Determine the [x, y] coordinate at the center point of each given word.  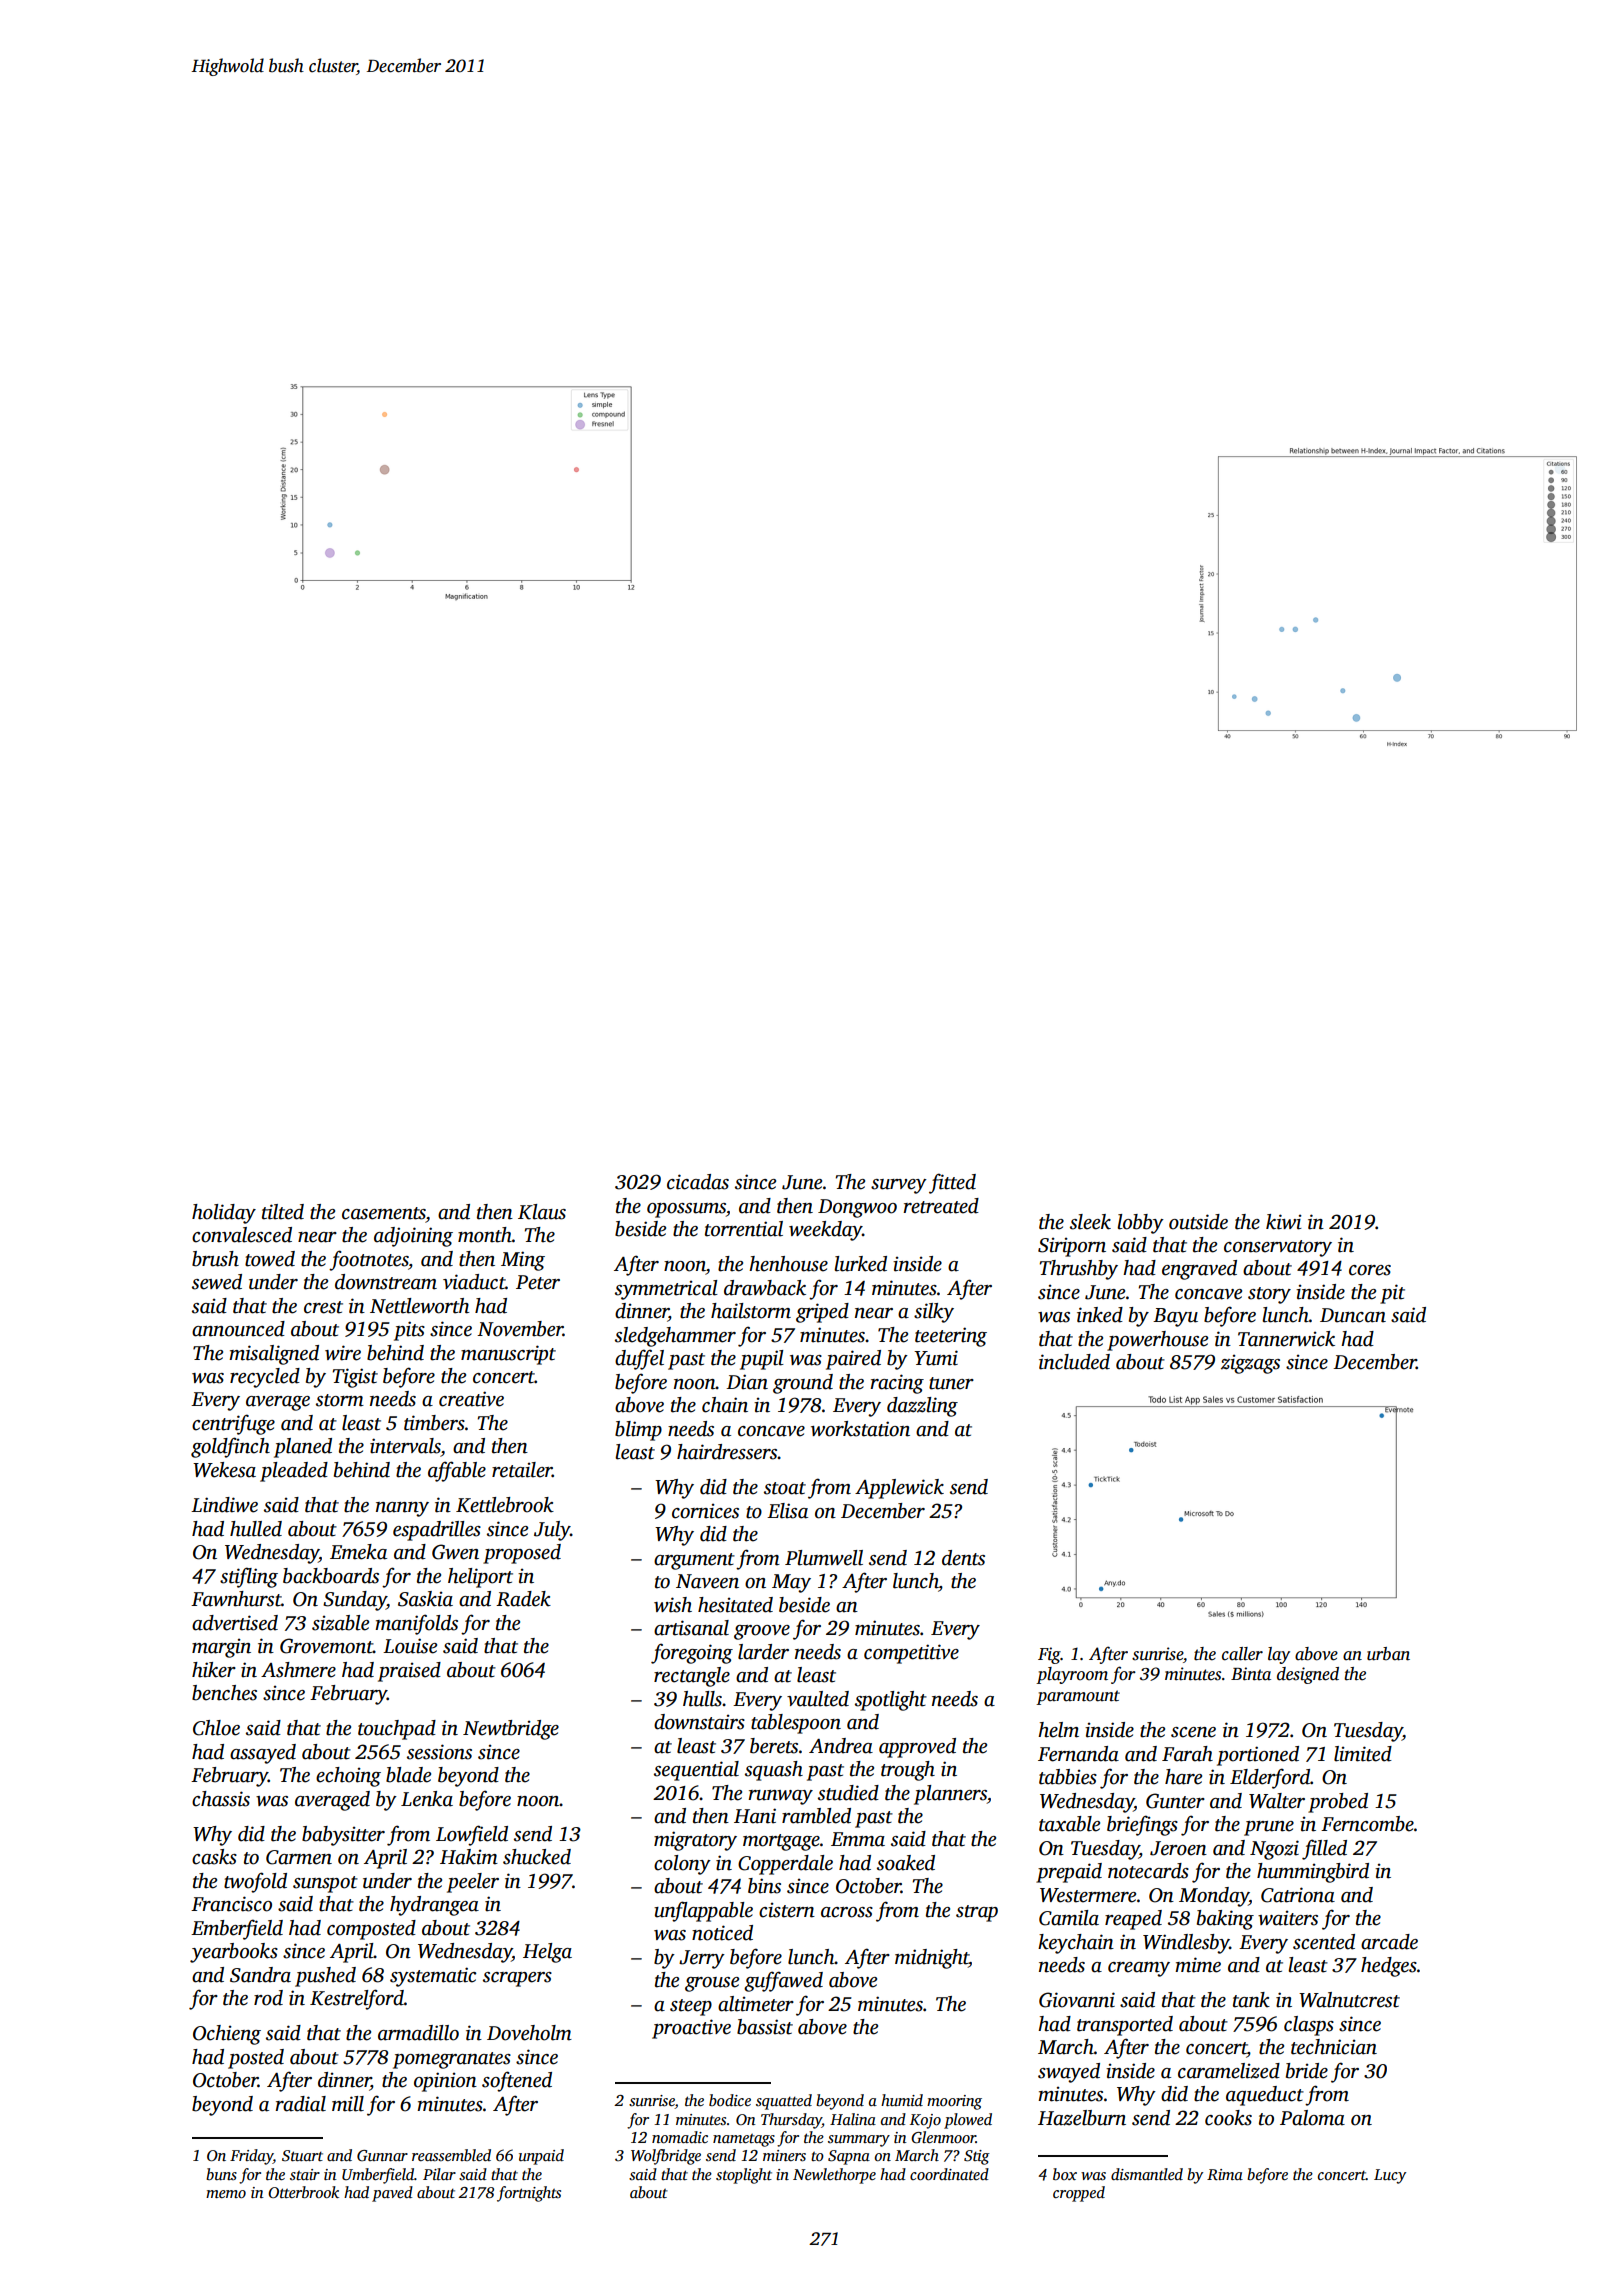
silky [934, 1313]
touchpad [397, 1730]
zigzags [1250, 1364]
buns [221, 2174]
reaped [1133, 1920]
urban [1388, 1654]
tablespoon [796, 1724]
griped [822, 1313]
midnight [932, 1959]
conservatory [1278, 1248]
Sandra [260, 1975]
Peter [538, 1282]
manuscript [508, 1355]
